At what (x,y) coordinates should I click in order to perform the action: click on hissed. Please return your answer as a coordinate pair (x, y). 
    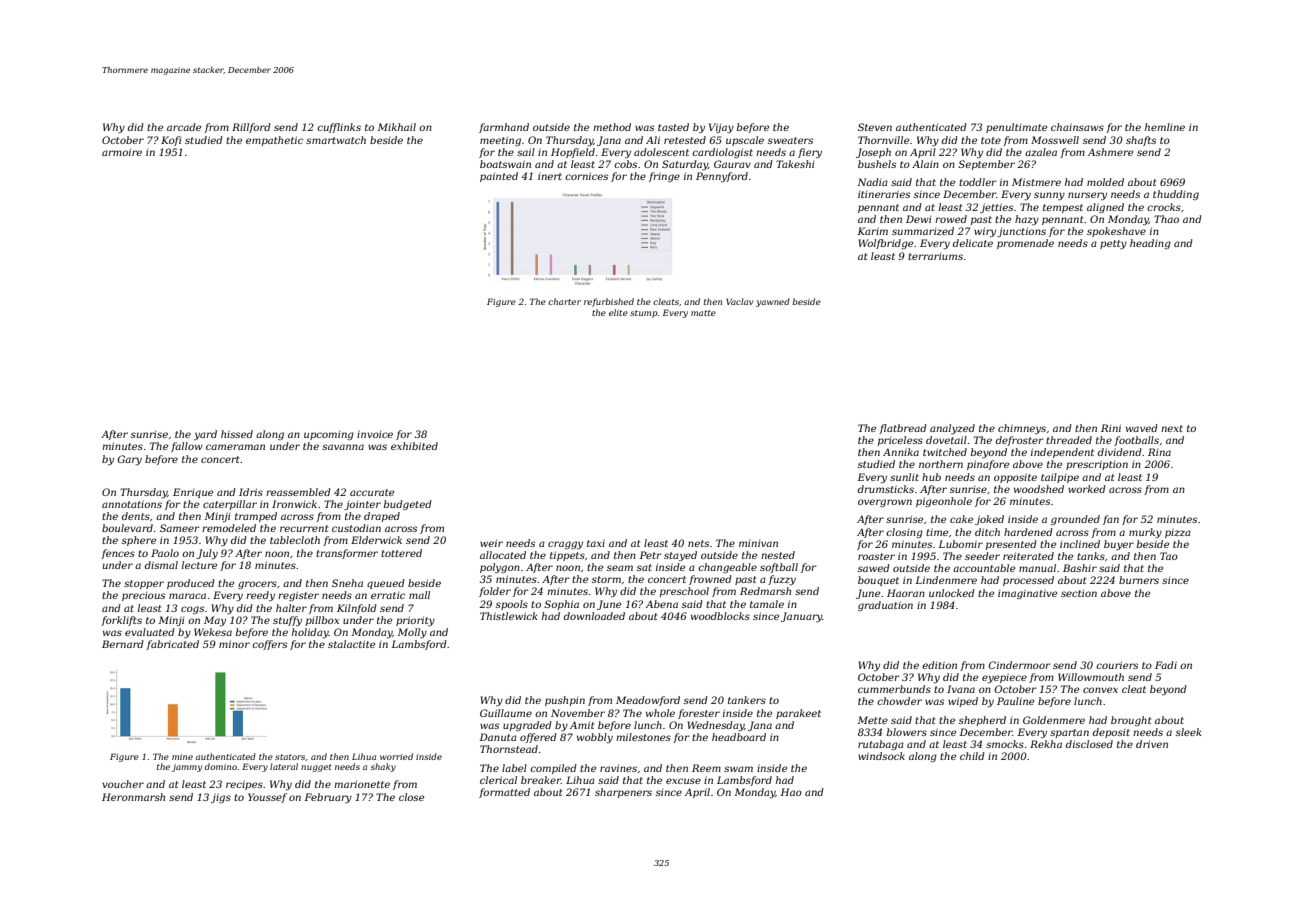
    Looking at the image, I should click on (237, 434).
